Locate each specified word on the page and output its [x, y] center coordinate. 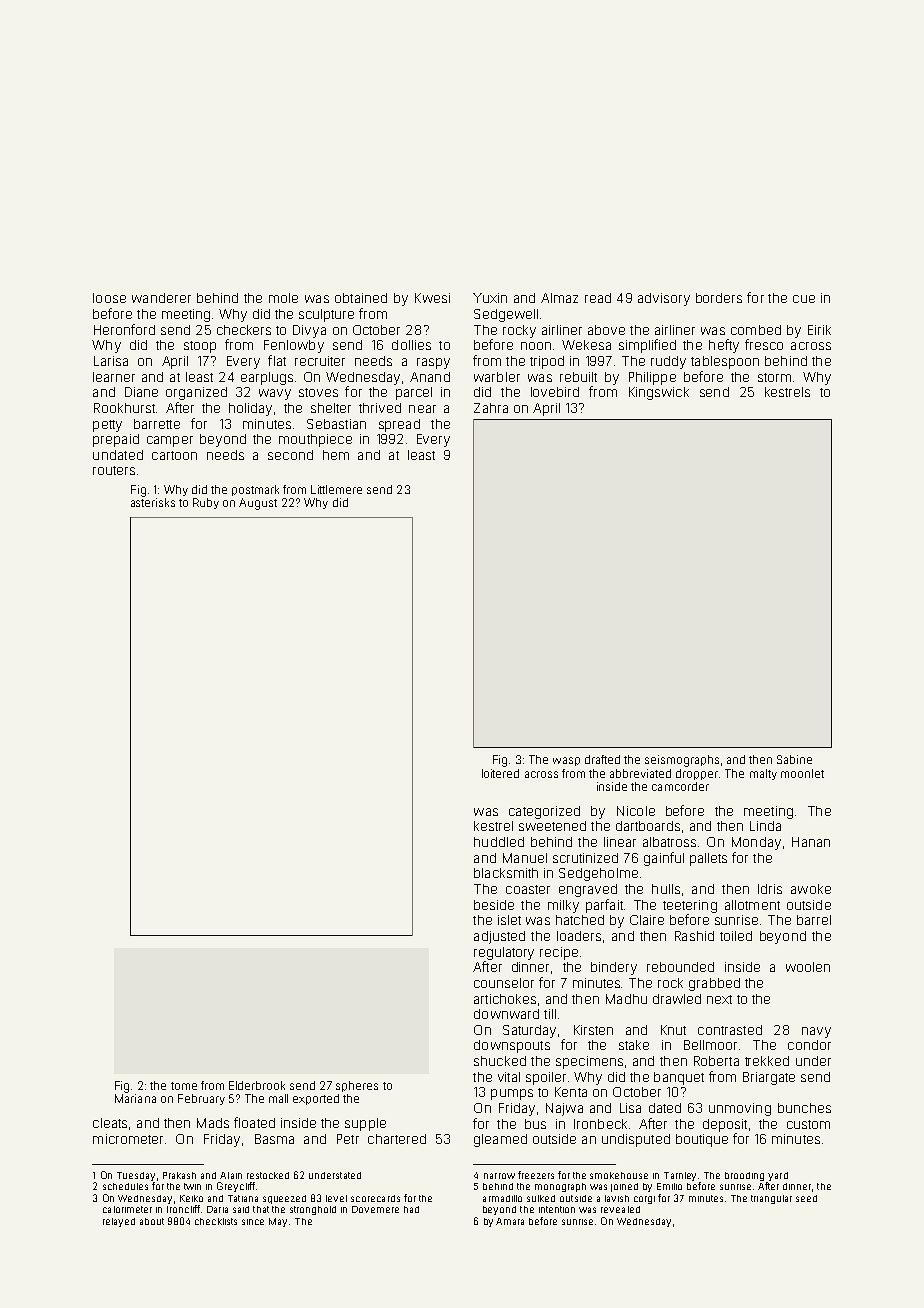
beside [494, 905]
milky [563, 906]
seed [806, 1198]
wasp [566, 761]
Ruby [206, 503]
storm [774, 377]
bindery [614, 968]
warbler [497, 377]
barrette [157, 424]
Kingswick [659, 393]
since [253, 1222]
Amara [510, 1221]
